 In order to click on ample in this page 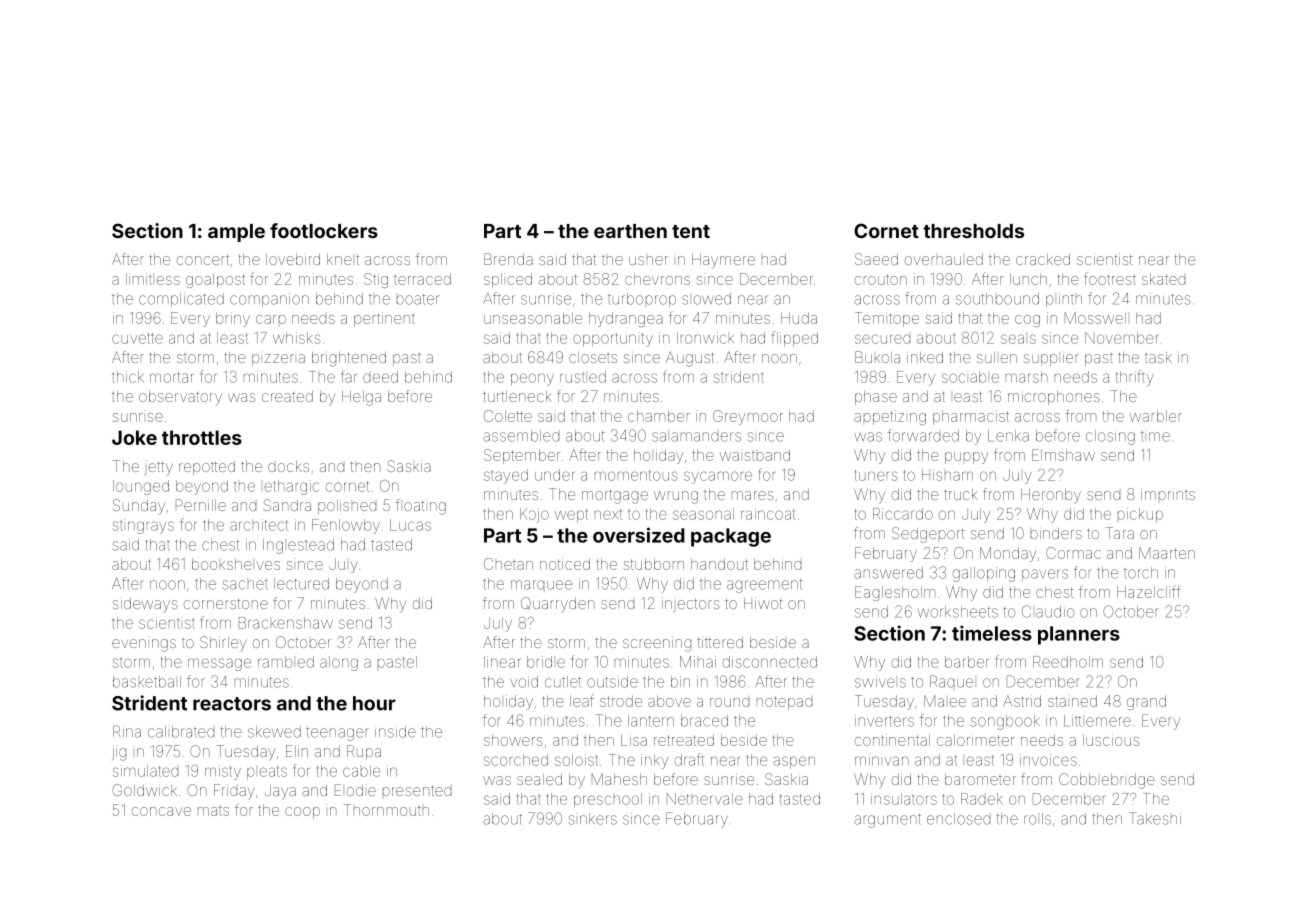, I will do `click(236, 233)`.
